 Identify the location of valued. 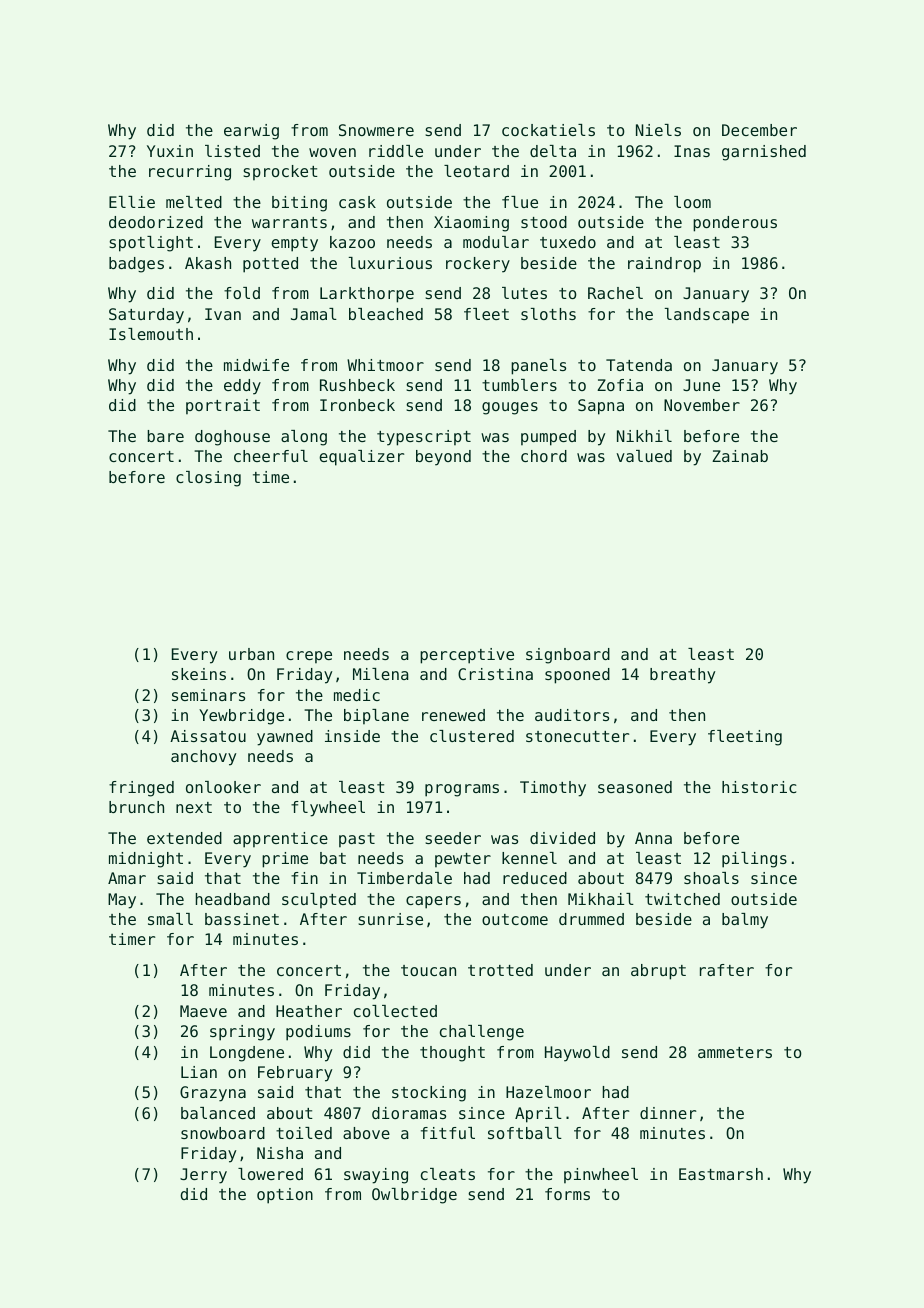
(644, 456).
